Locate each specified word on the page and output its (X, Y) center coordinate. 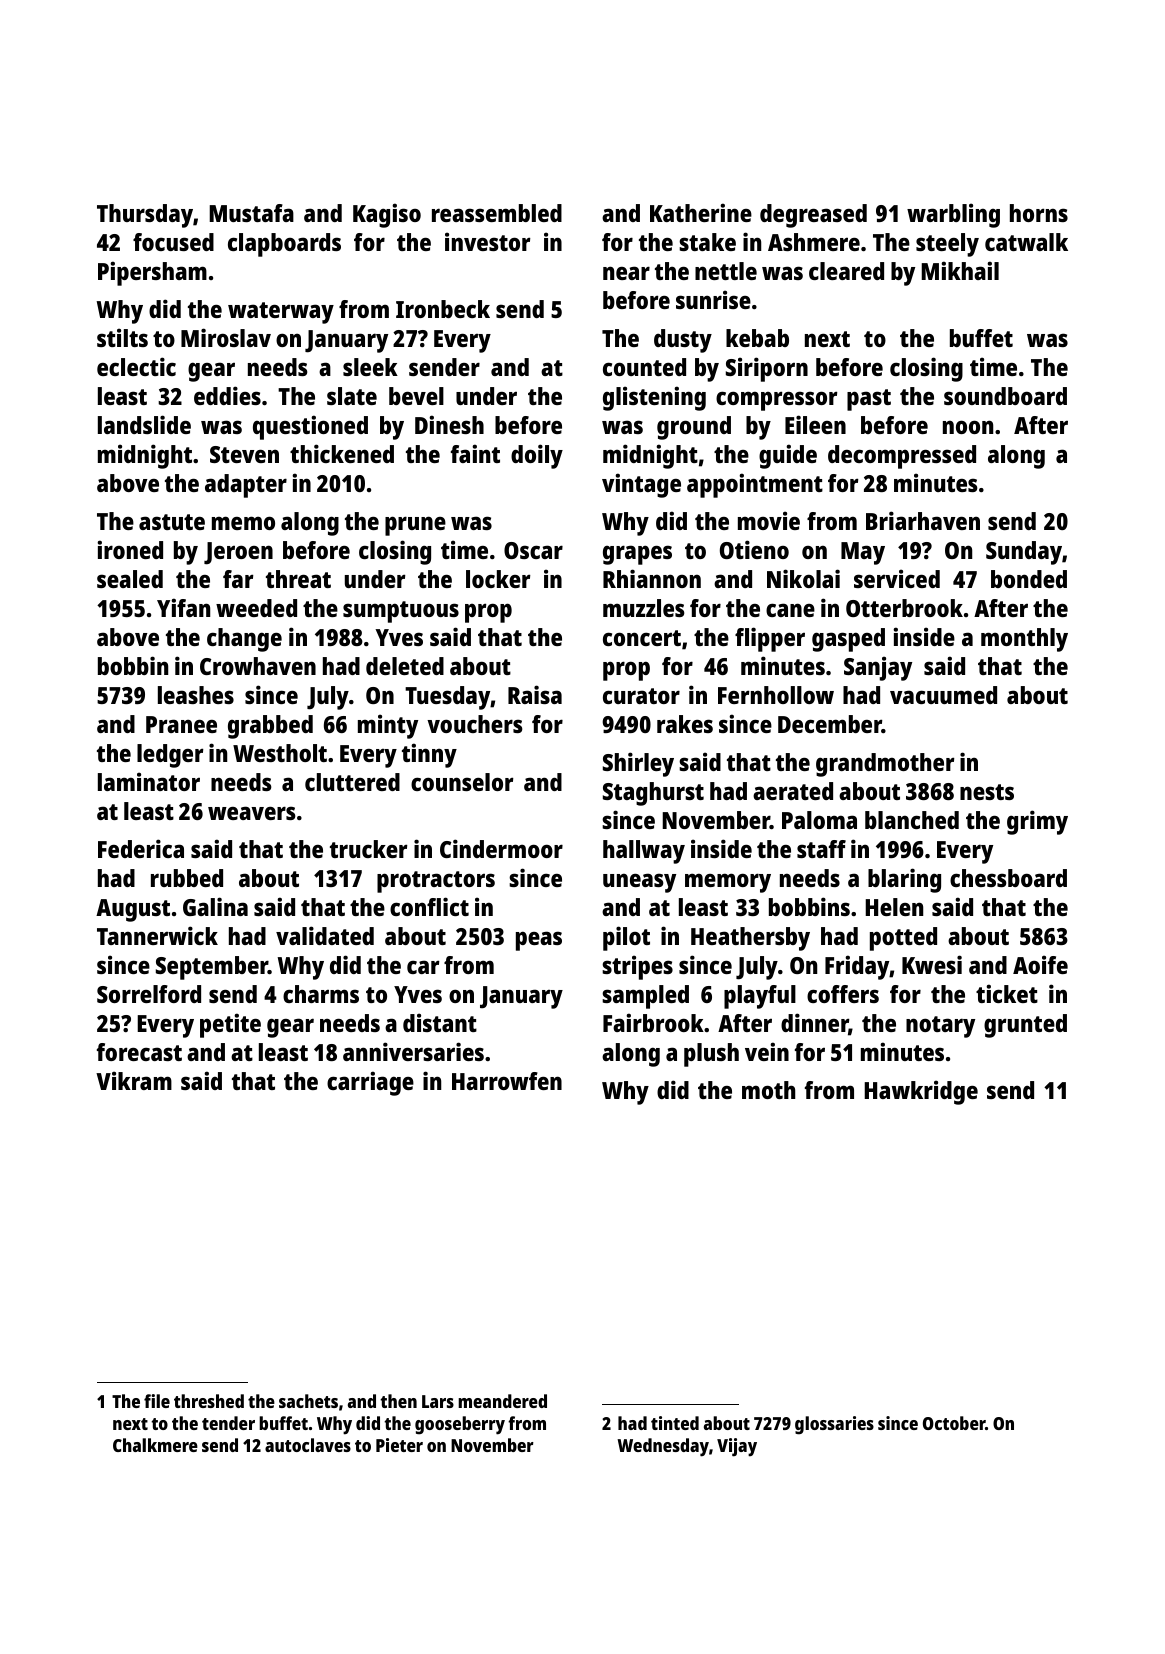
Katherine (701, 212)
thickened (342, 453)
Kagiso (387, 215)
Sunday (1024, 553)
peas (539, 941)
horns (1039, 213)
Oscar (533, 550)
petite (230, 1025)
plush (711, 1055)
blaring (904, 880)
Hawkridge (921, 1092)
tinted (675, 1423)
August (133, 910)
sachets (308, 1401)
